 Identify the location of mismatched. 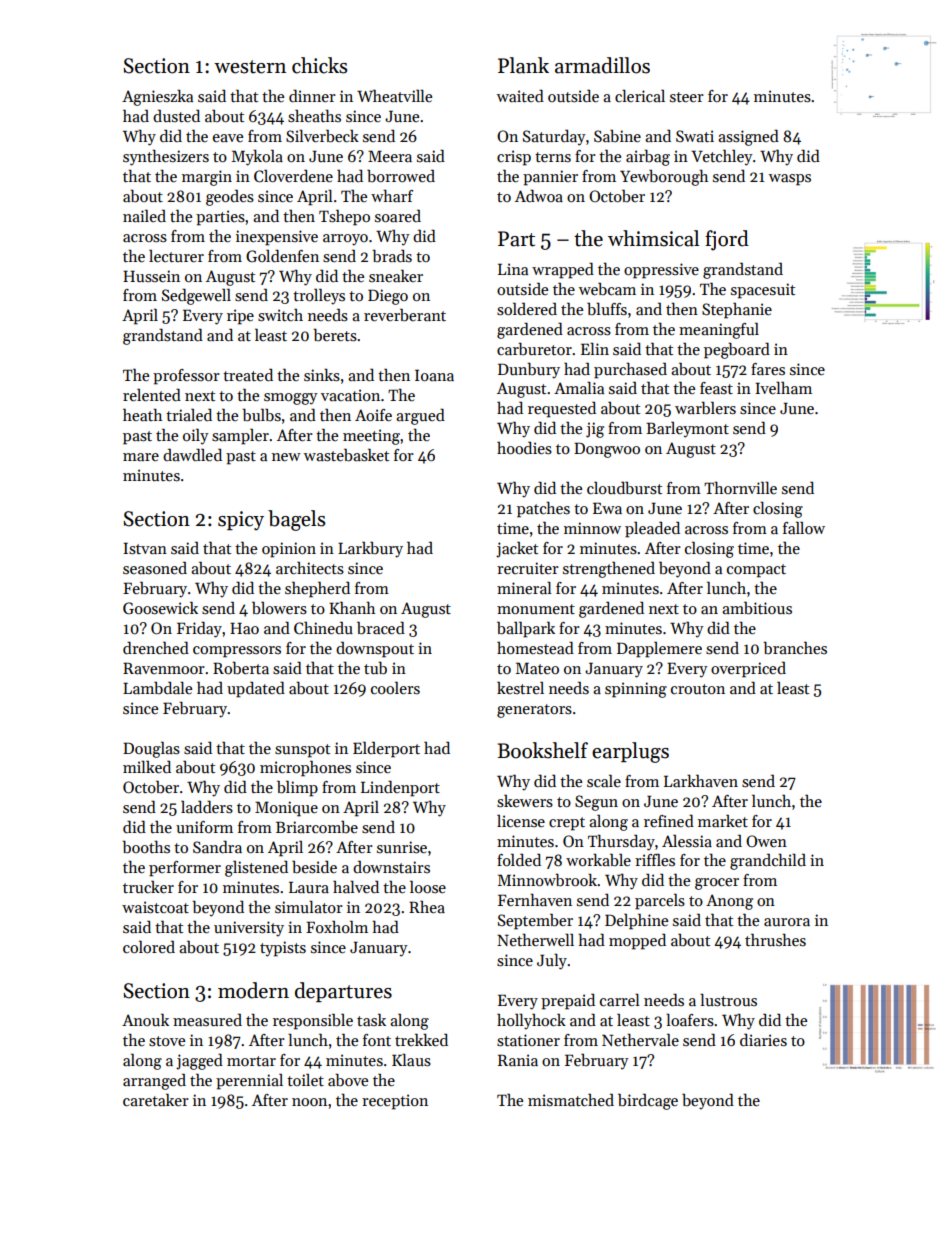
(571, 1099).
